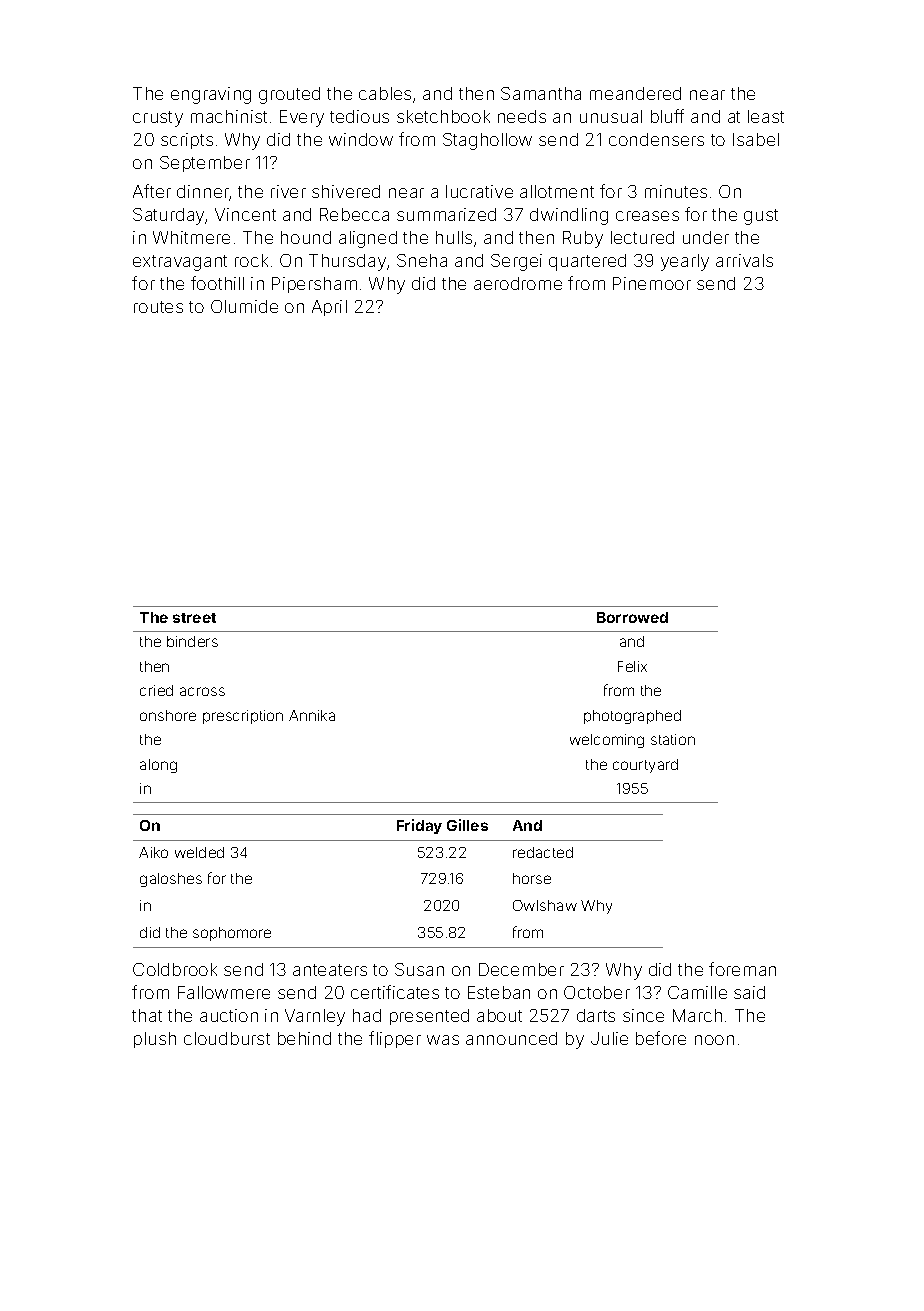 This screenshot has height=1311, width=924. What do you see at coordinates (147, 1015) in the screenshot?
I see `that` at bounding box center [147, 1015].
